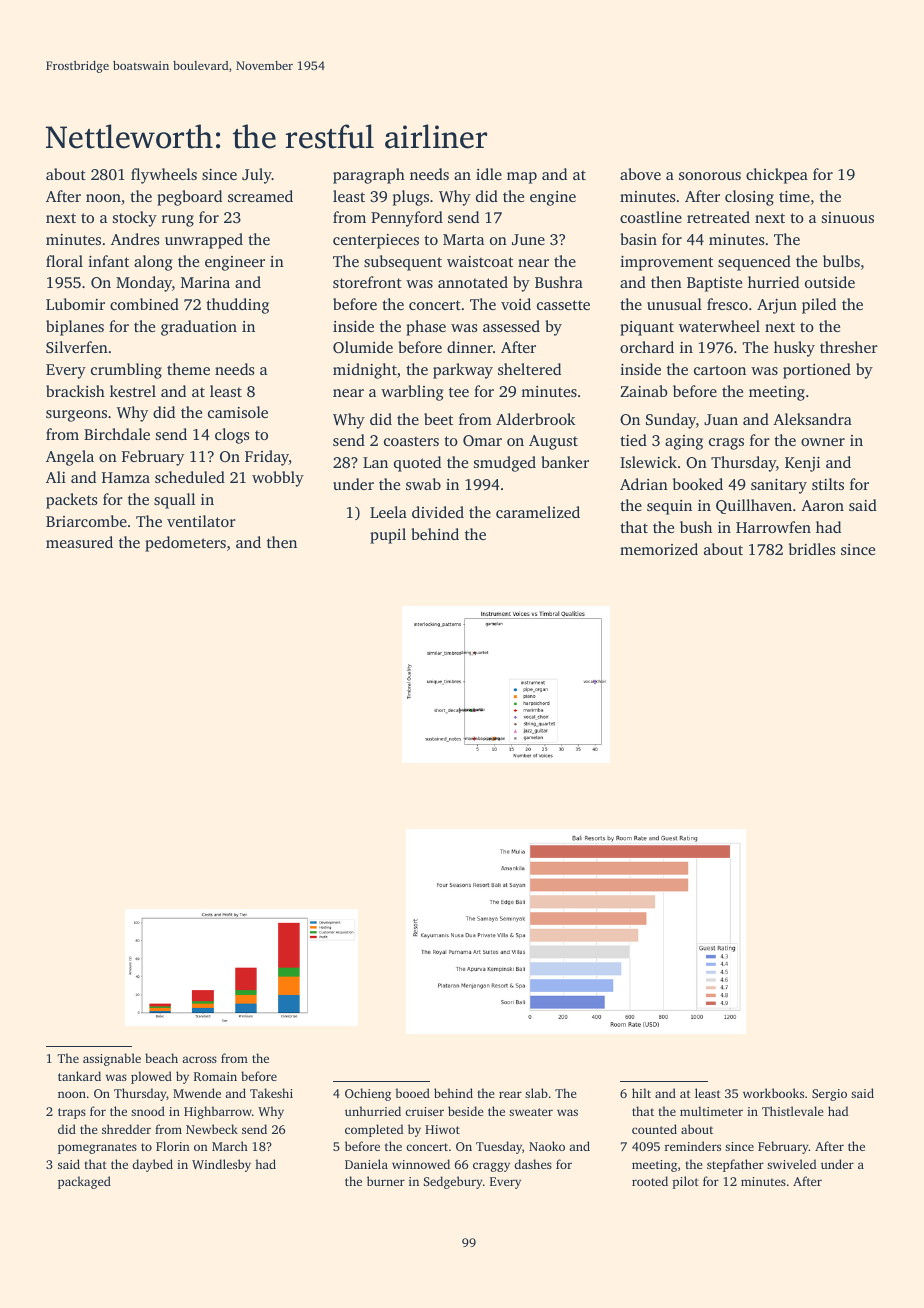  I want to click on across, so click(199, 1059).
